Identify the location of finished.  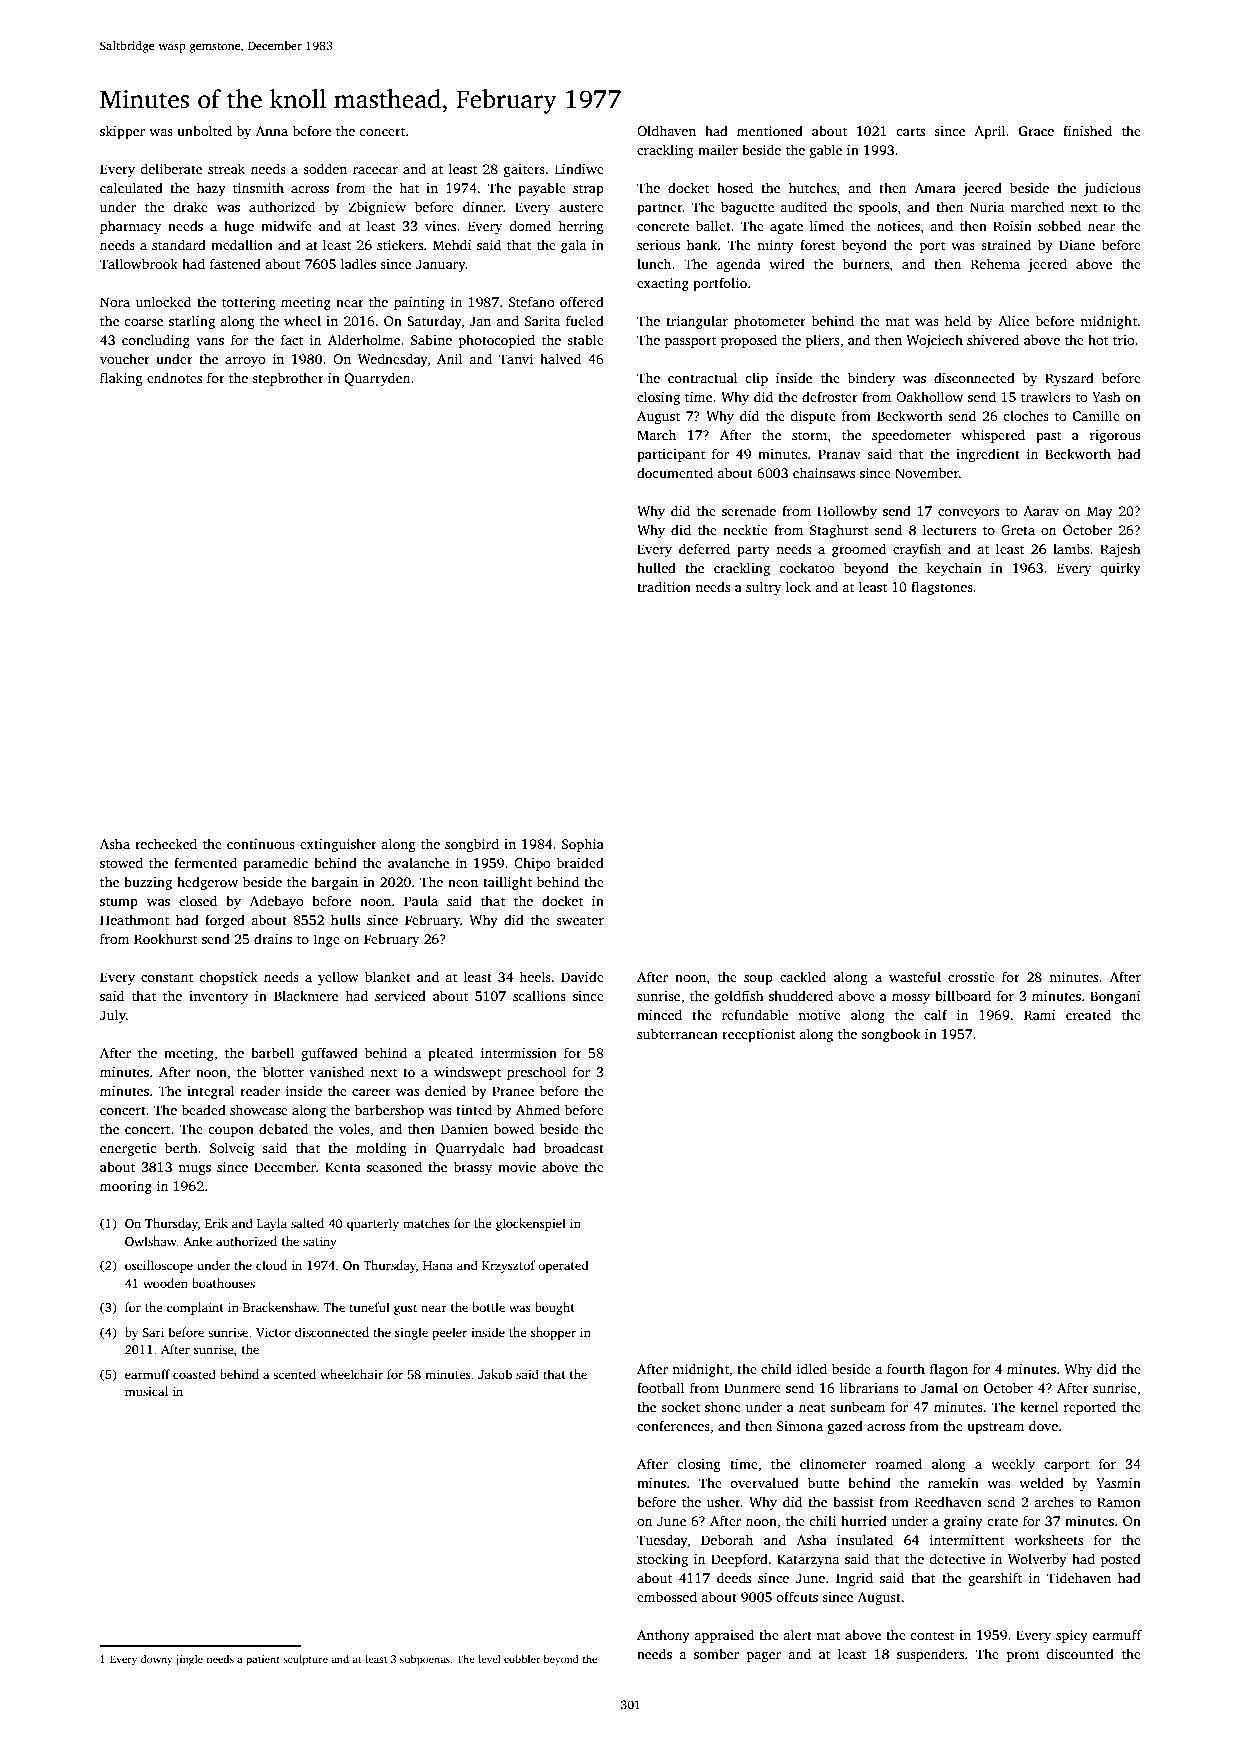
(1087, 130).
